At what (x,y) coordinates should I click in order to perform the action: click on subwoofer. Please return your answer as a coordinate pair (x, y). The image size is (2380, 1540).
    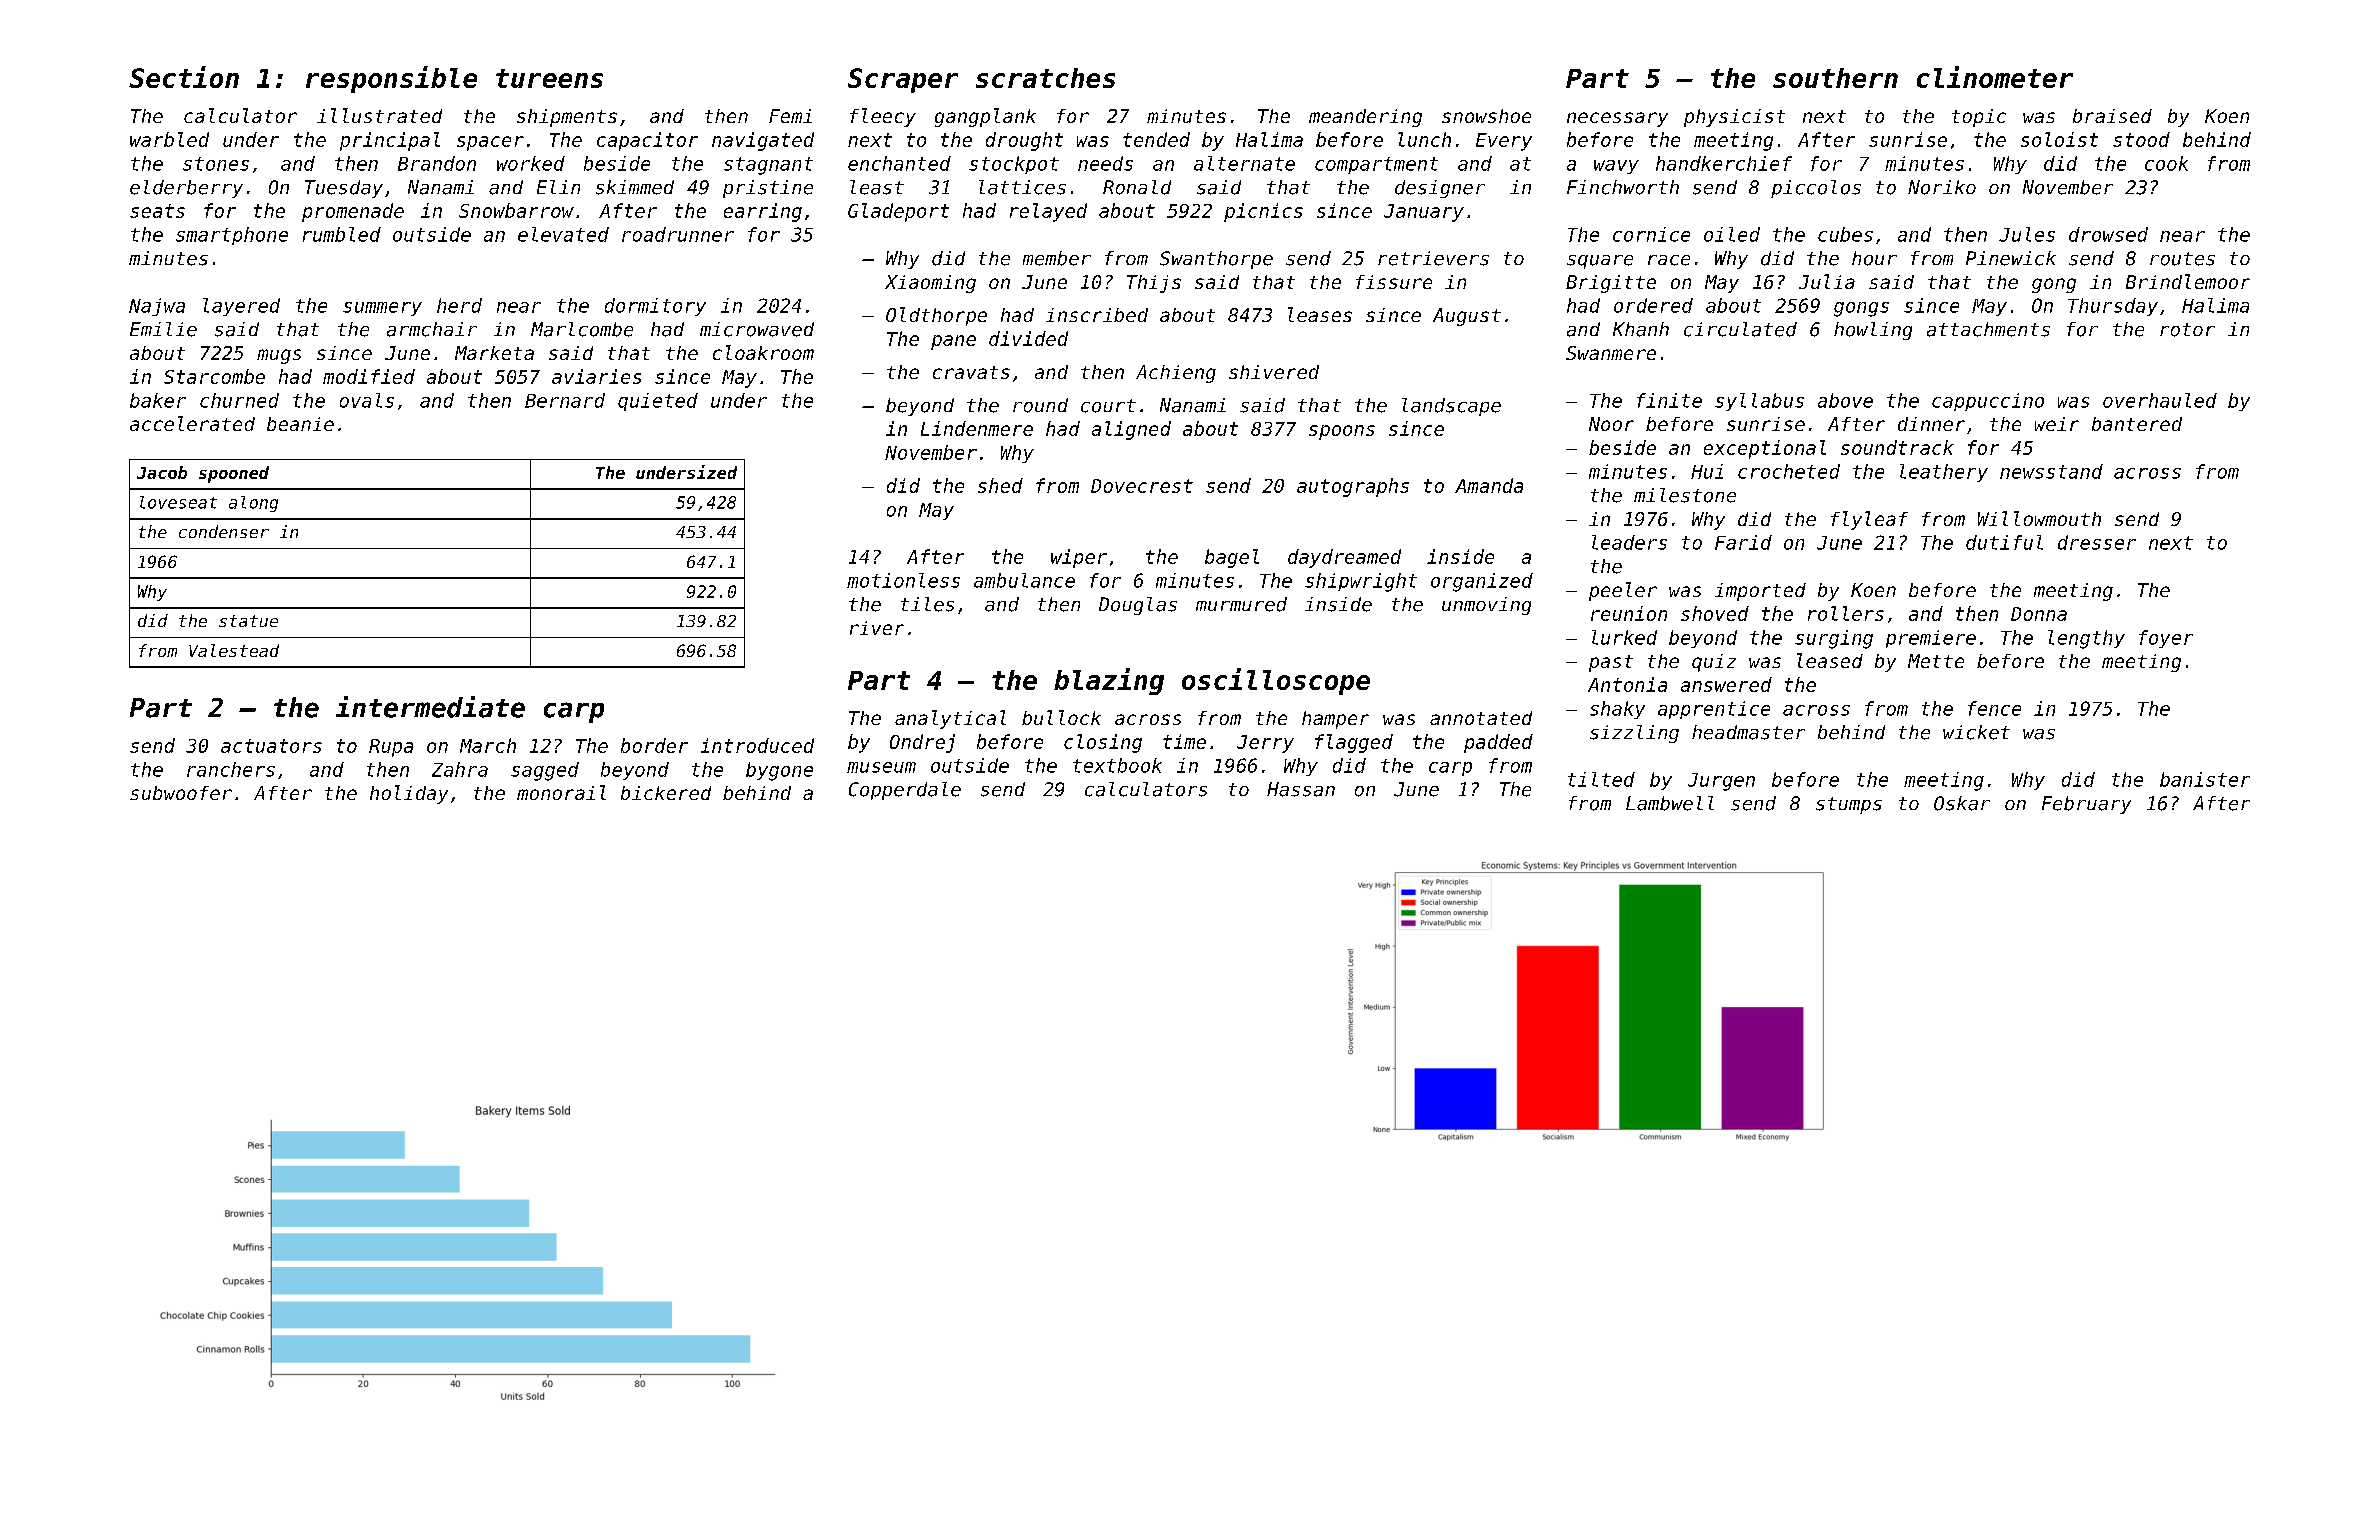
    Looking at the image, I should click on (181, 793).
